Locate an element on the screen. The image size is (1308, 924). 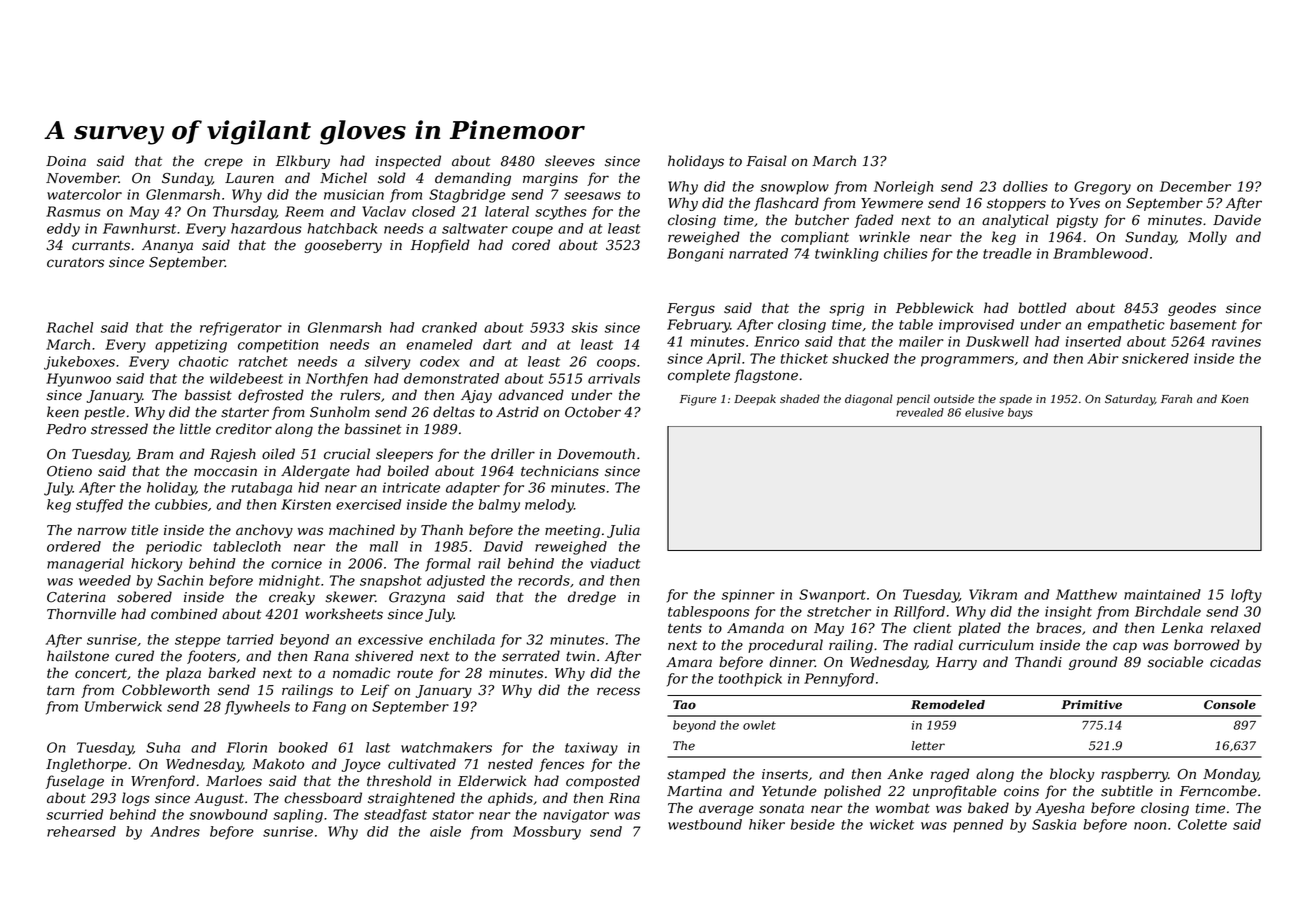
refrigerator is located at coordinates (241, 329).
